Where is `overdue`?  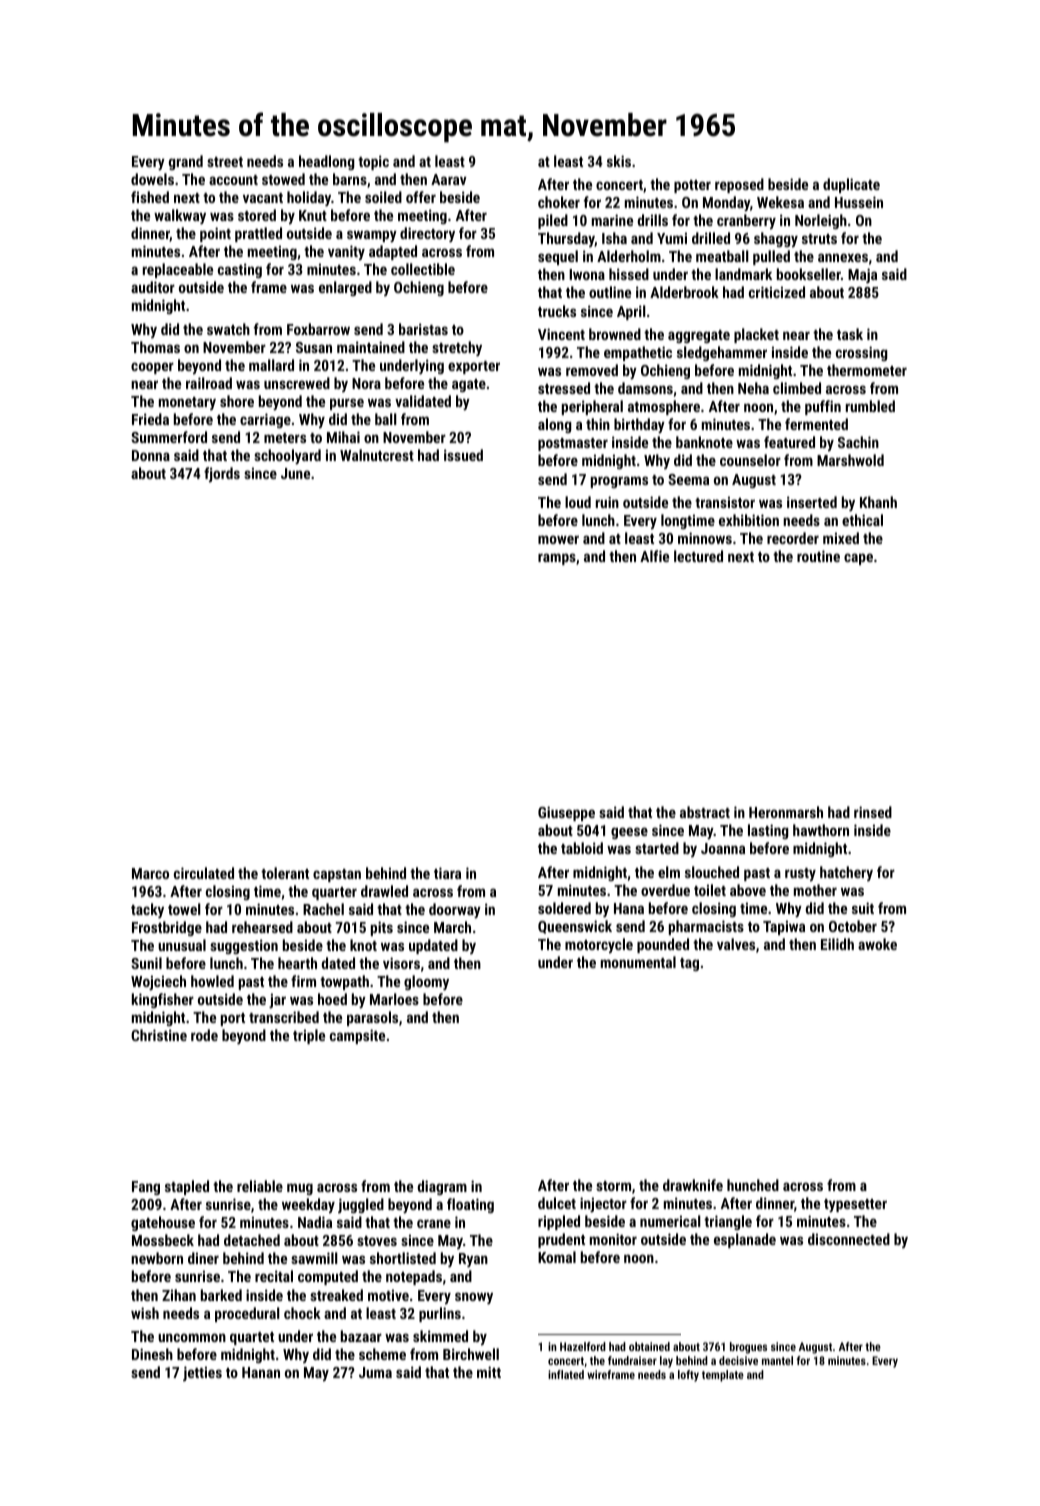 overdue is located at coordinates (665, 890).
